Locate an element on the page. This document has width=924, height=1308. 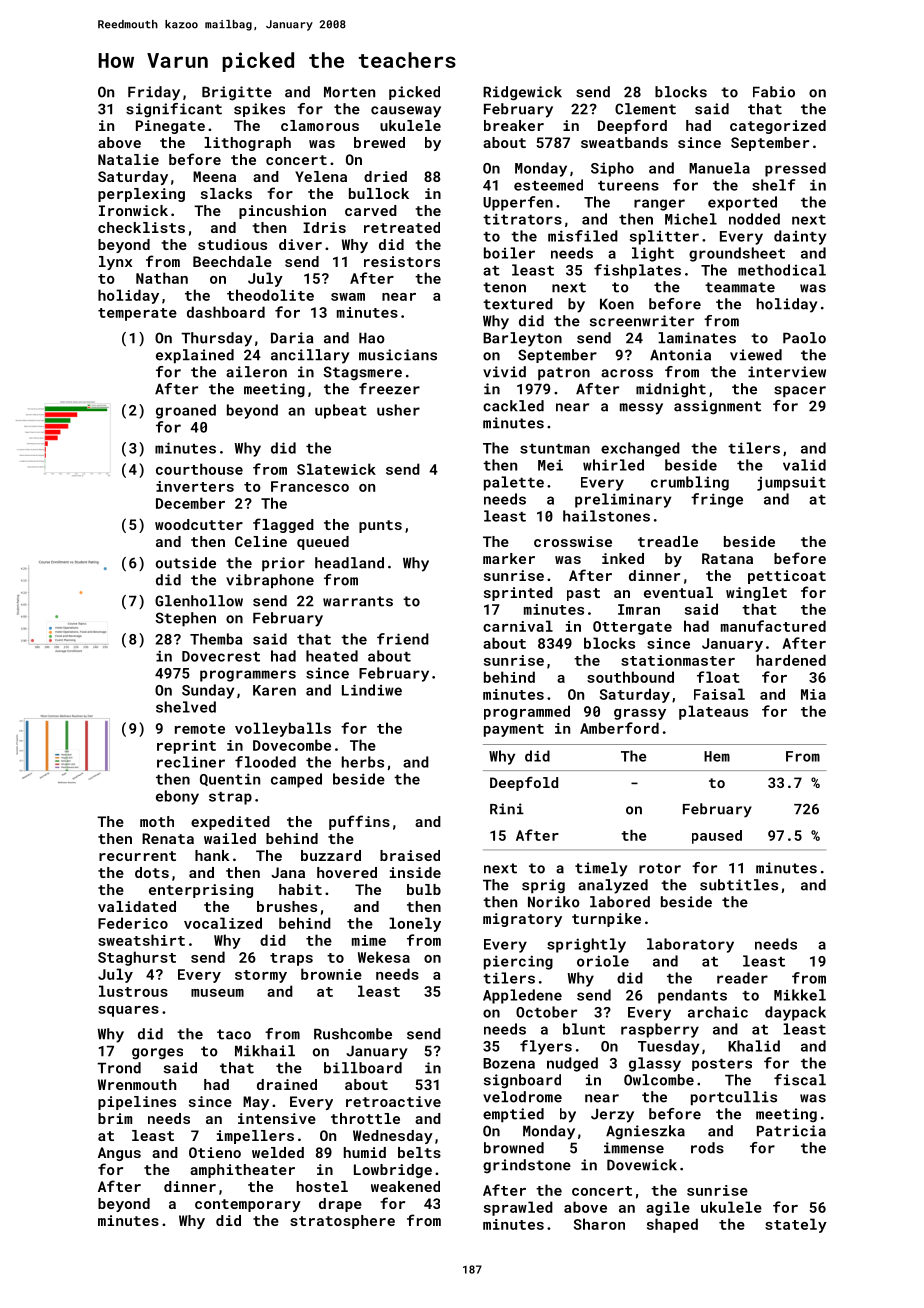
Federico is located at coordinates (133, 923).
